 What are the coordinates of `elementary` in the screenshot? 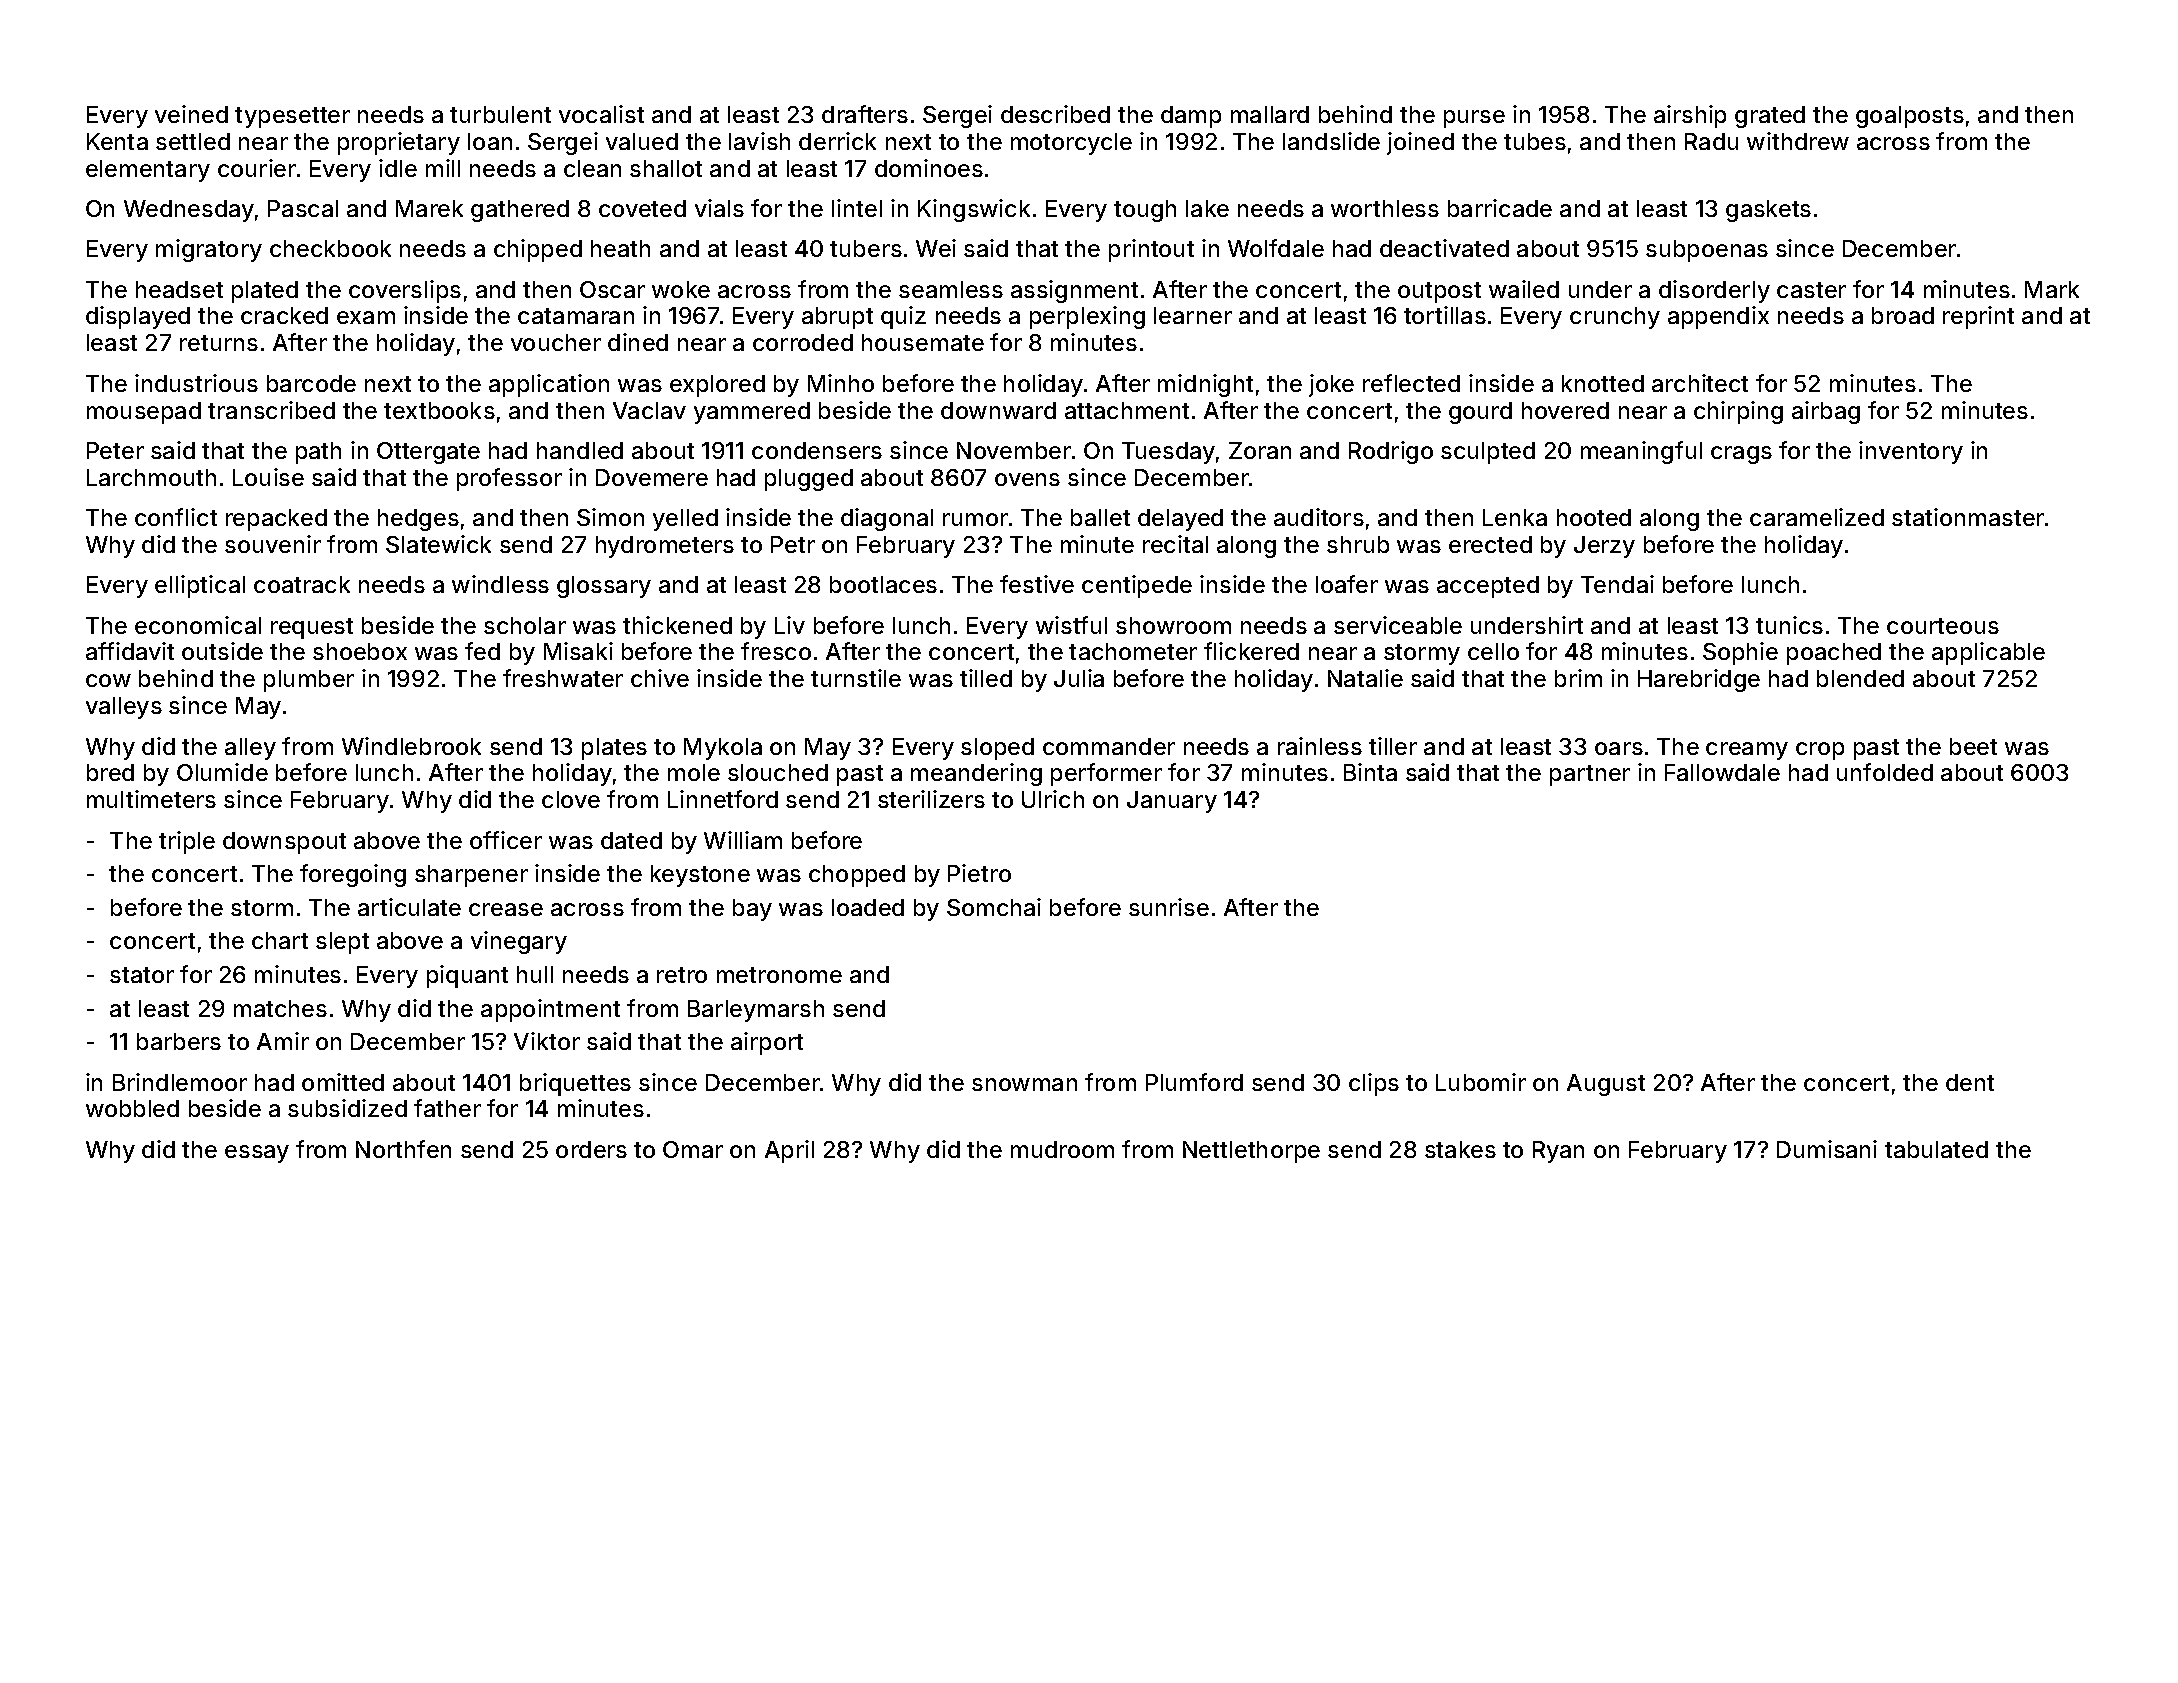 It's located at (148, 171).
